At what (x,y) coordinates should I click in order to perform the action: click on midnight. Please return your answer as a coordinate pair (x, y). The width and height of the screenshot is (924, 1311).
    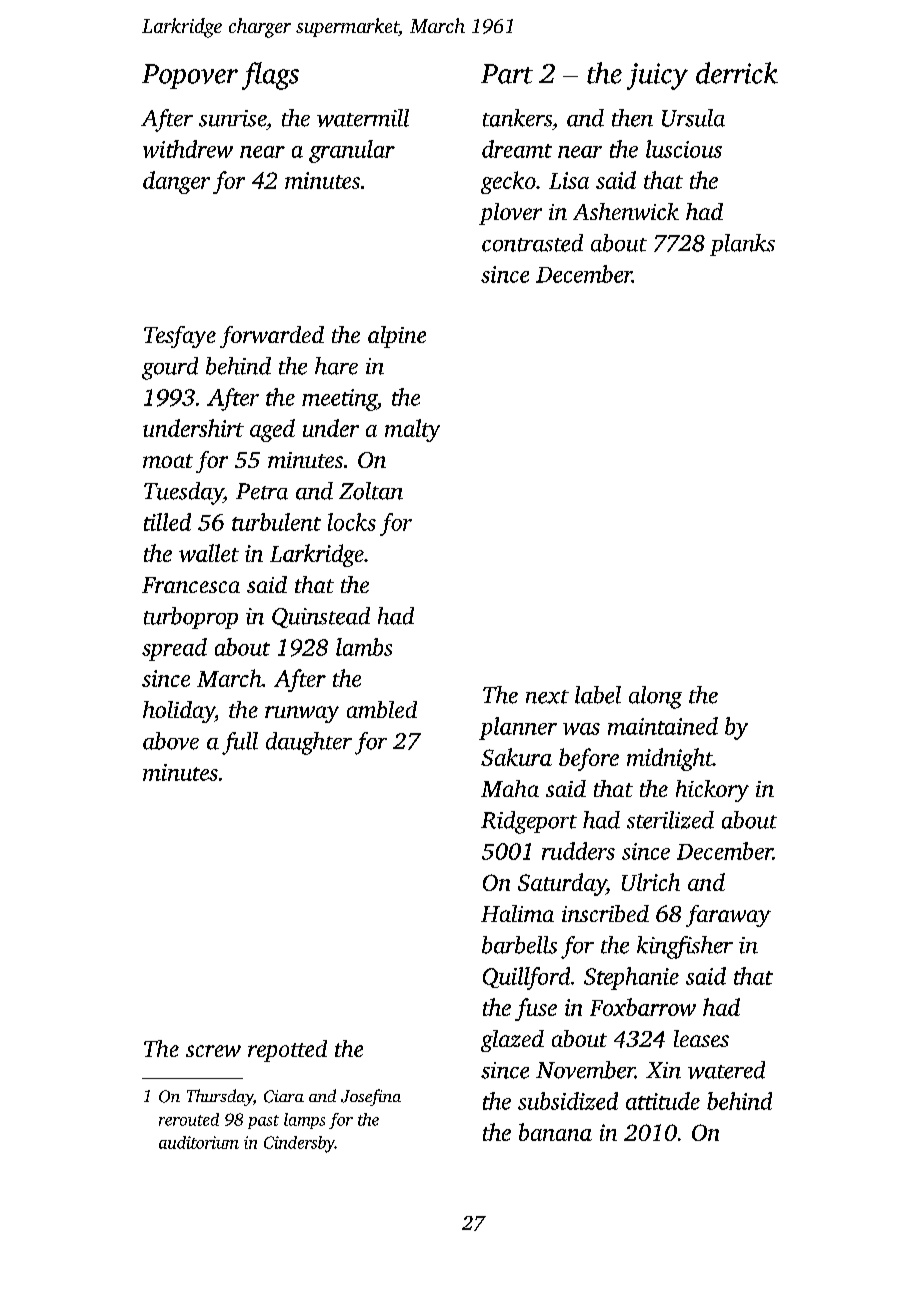
    Looking at the image, I should click on (670, 759).
